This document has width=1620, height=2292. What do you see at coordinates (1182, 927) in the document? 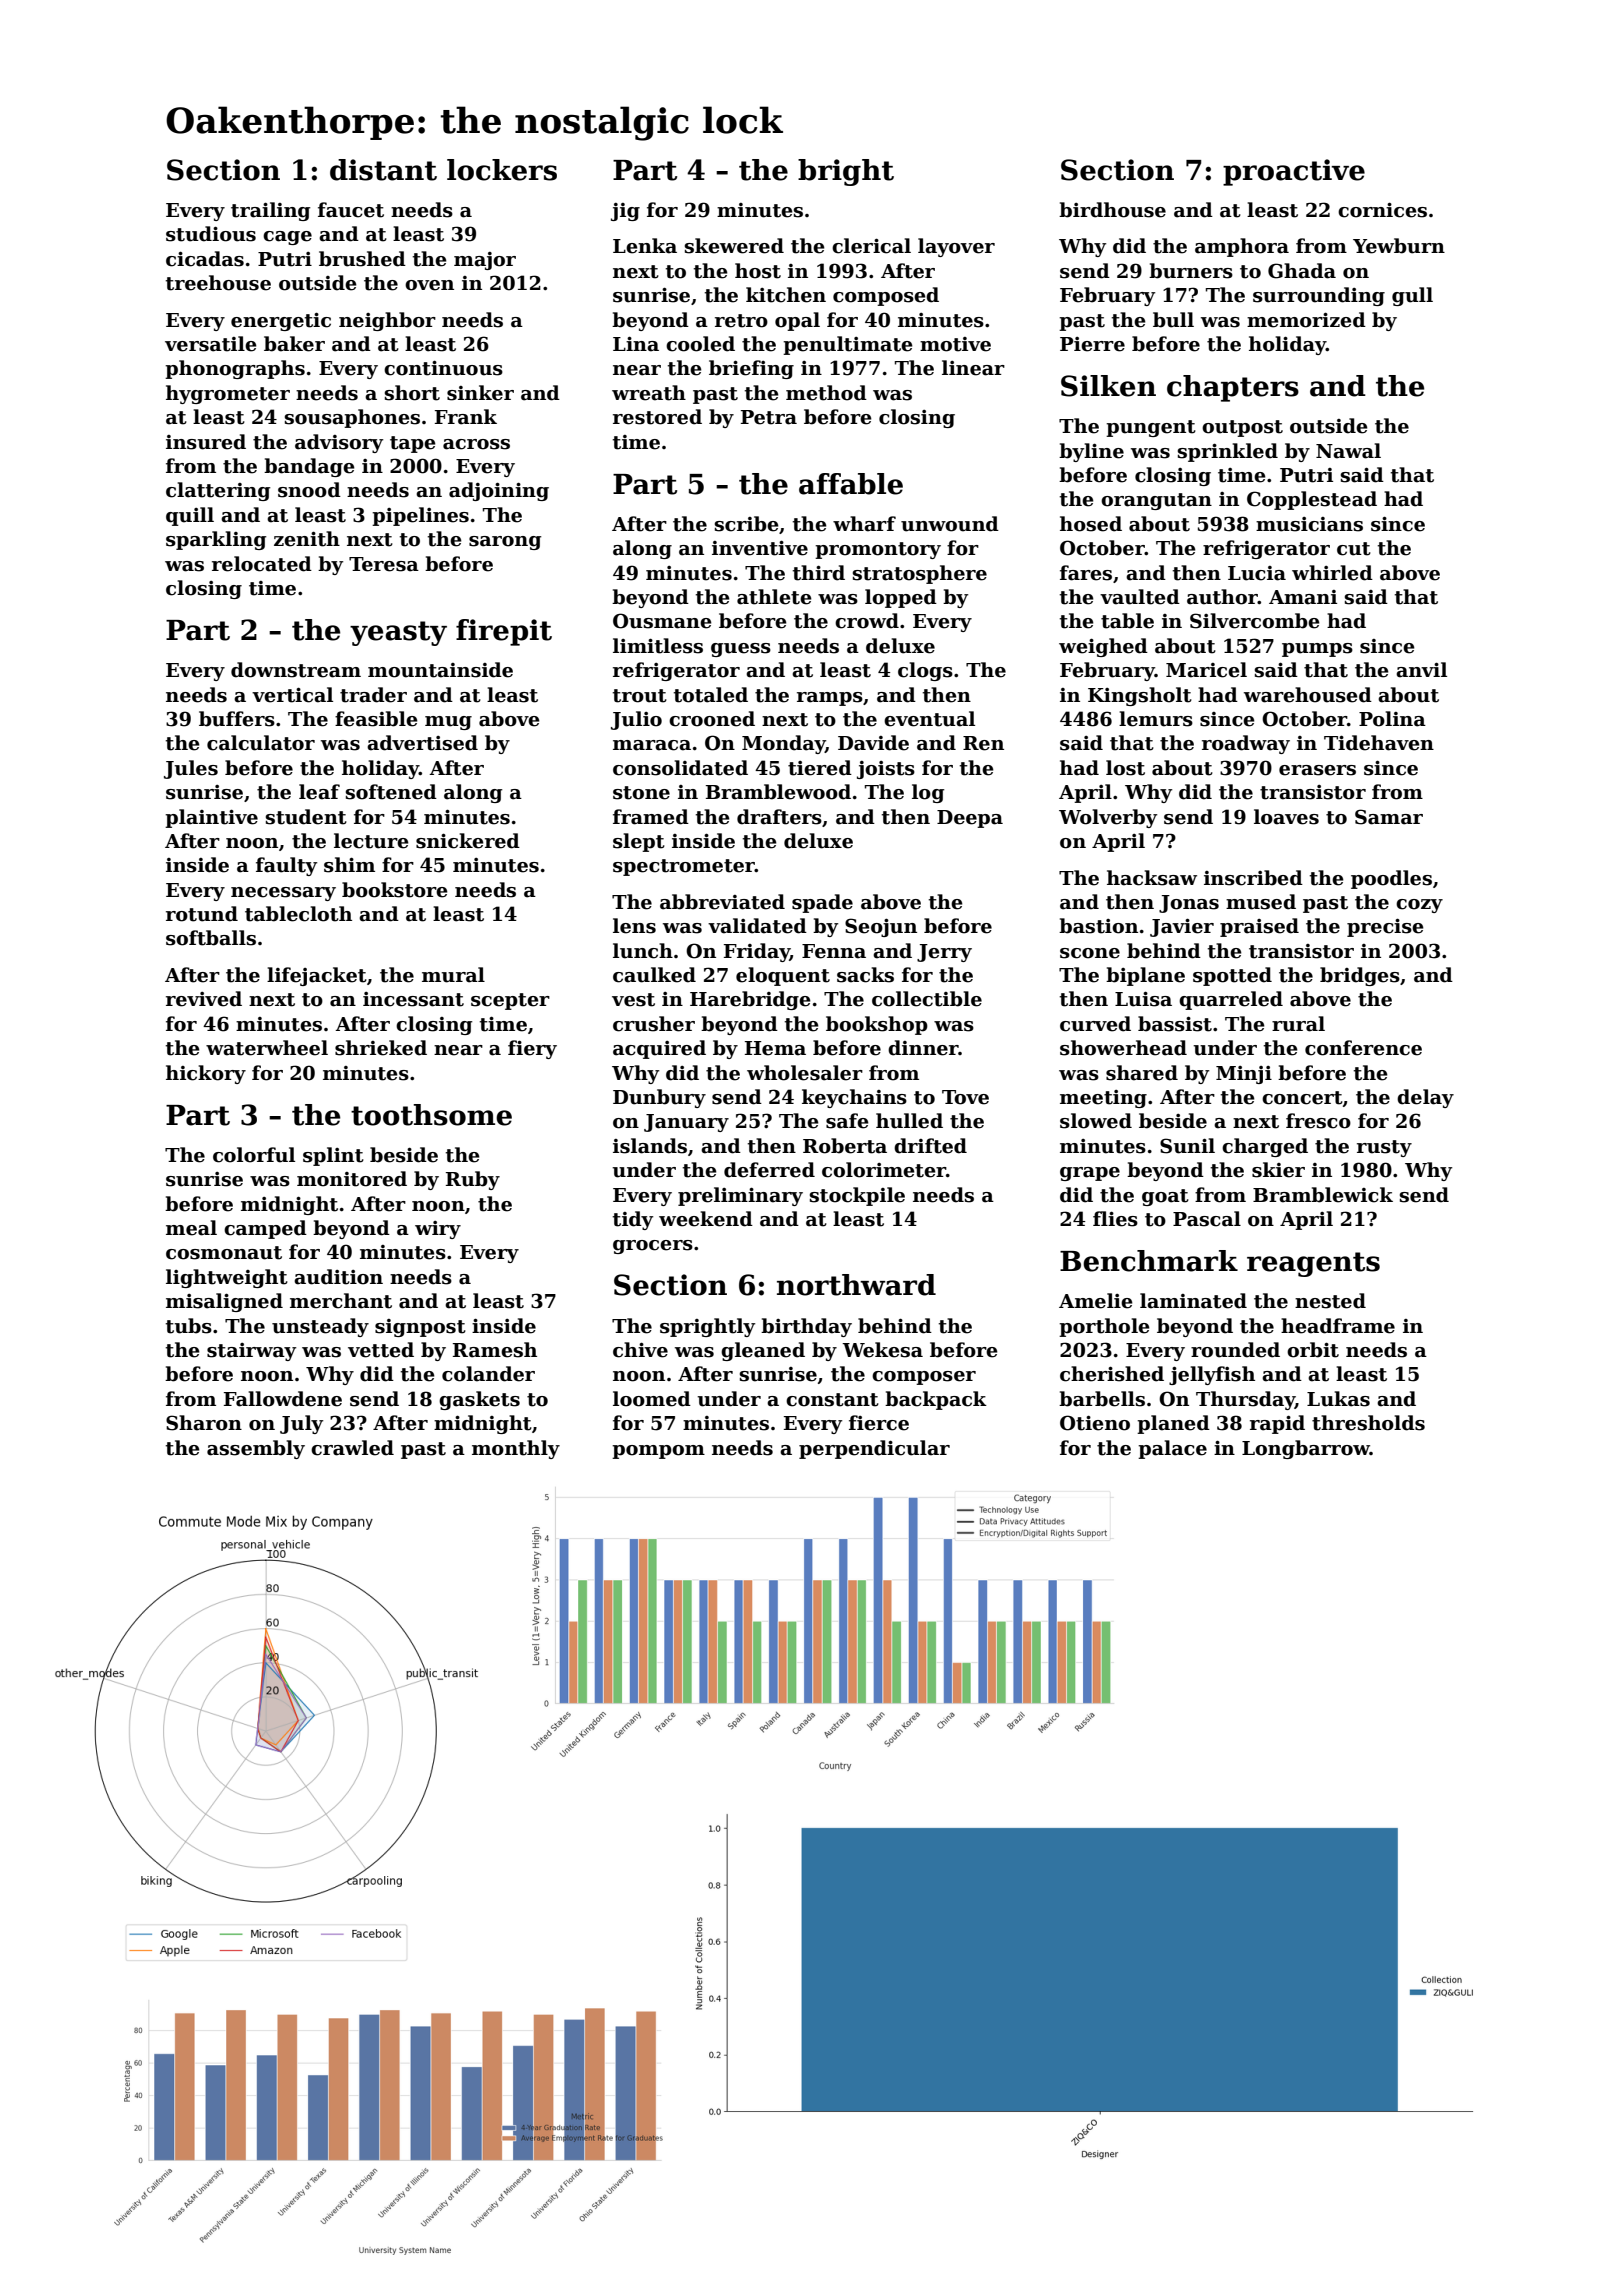
I see `Javier` at bounding box center [1182, 927].
